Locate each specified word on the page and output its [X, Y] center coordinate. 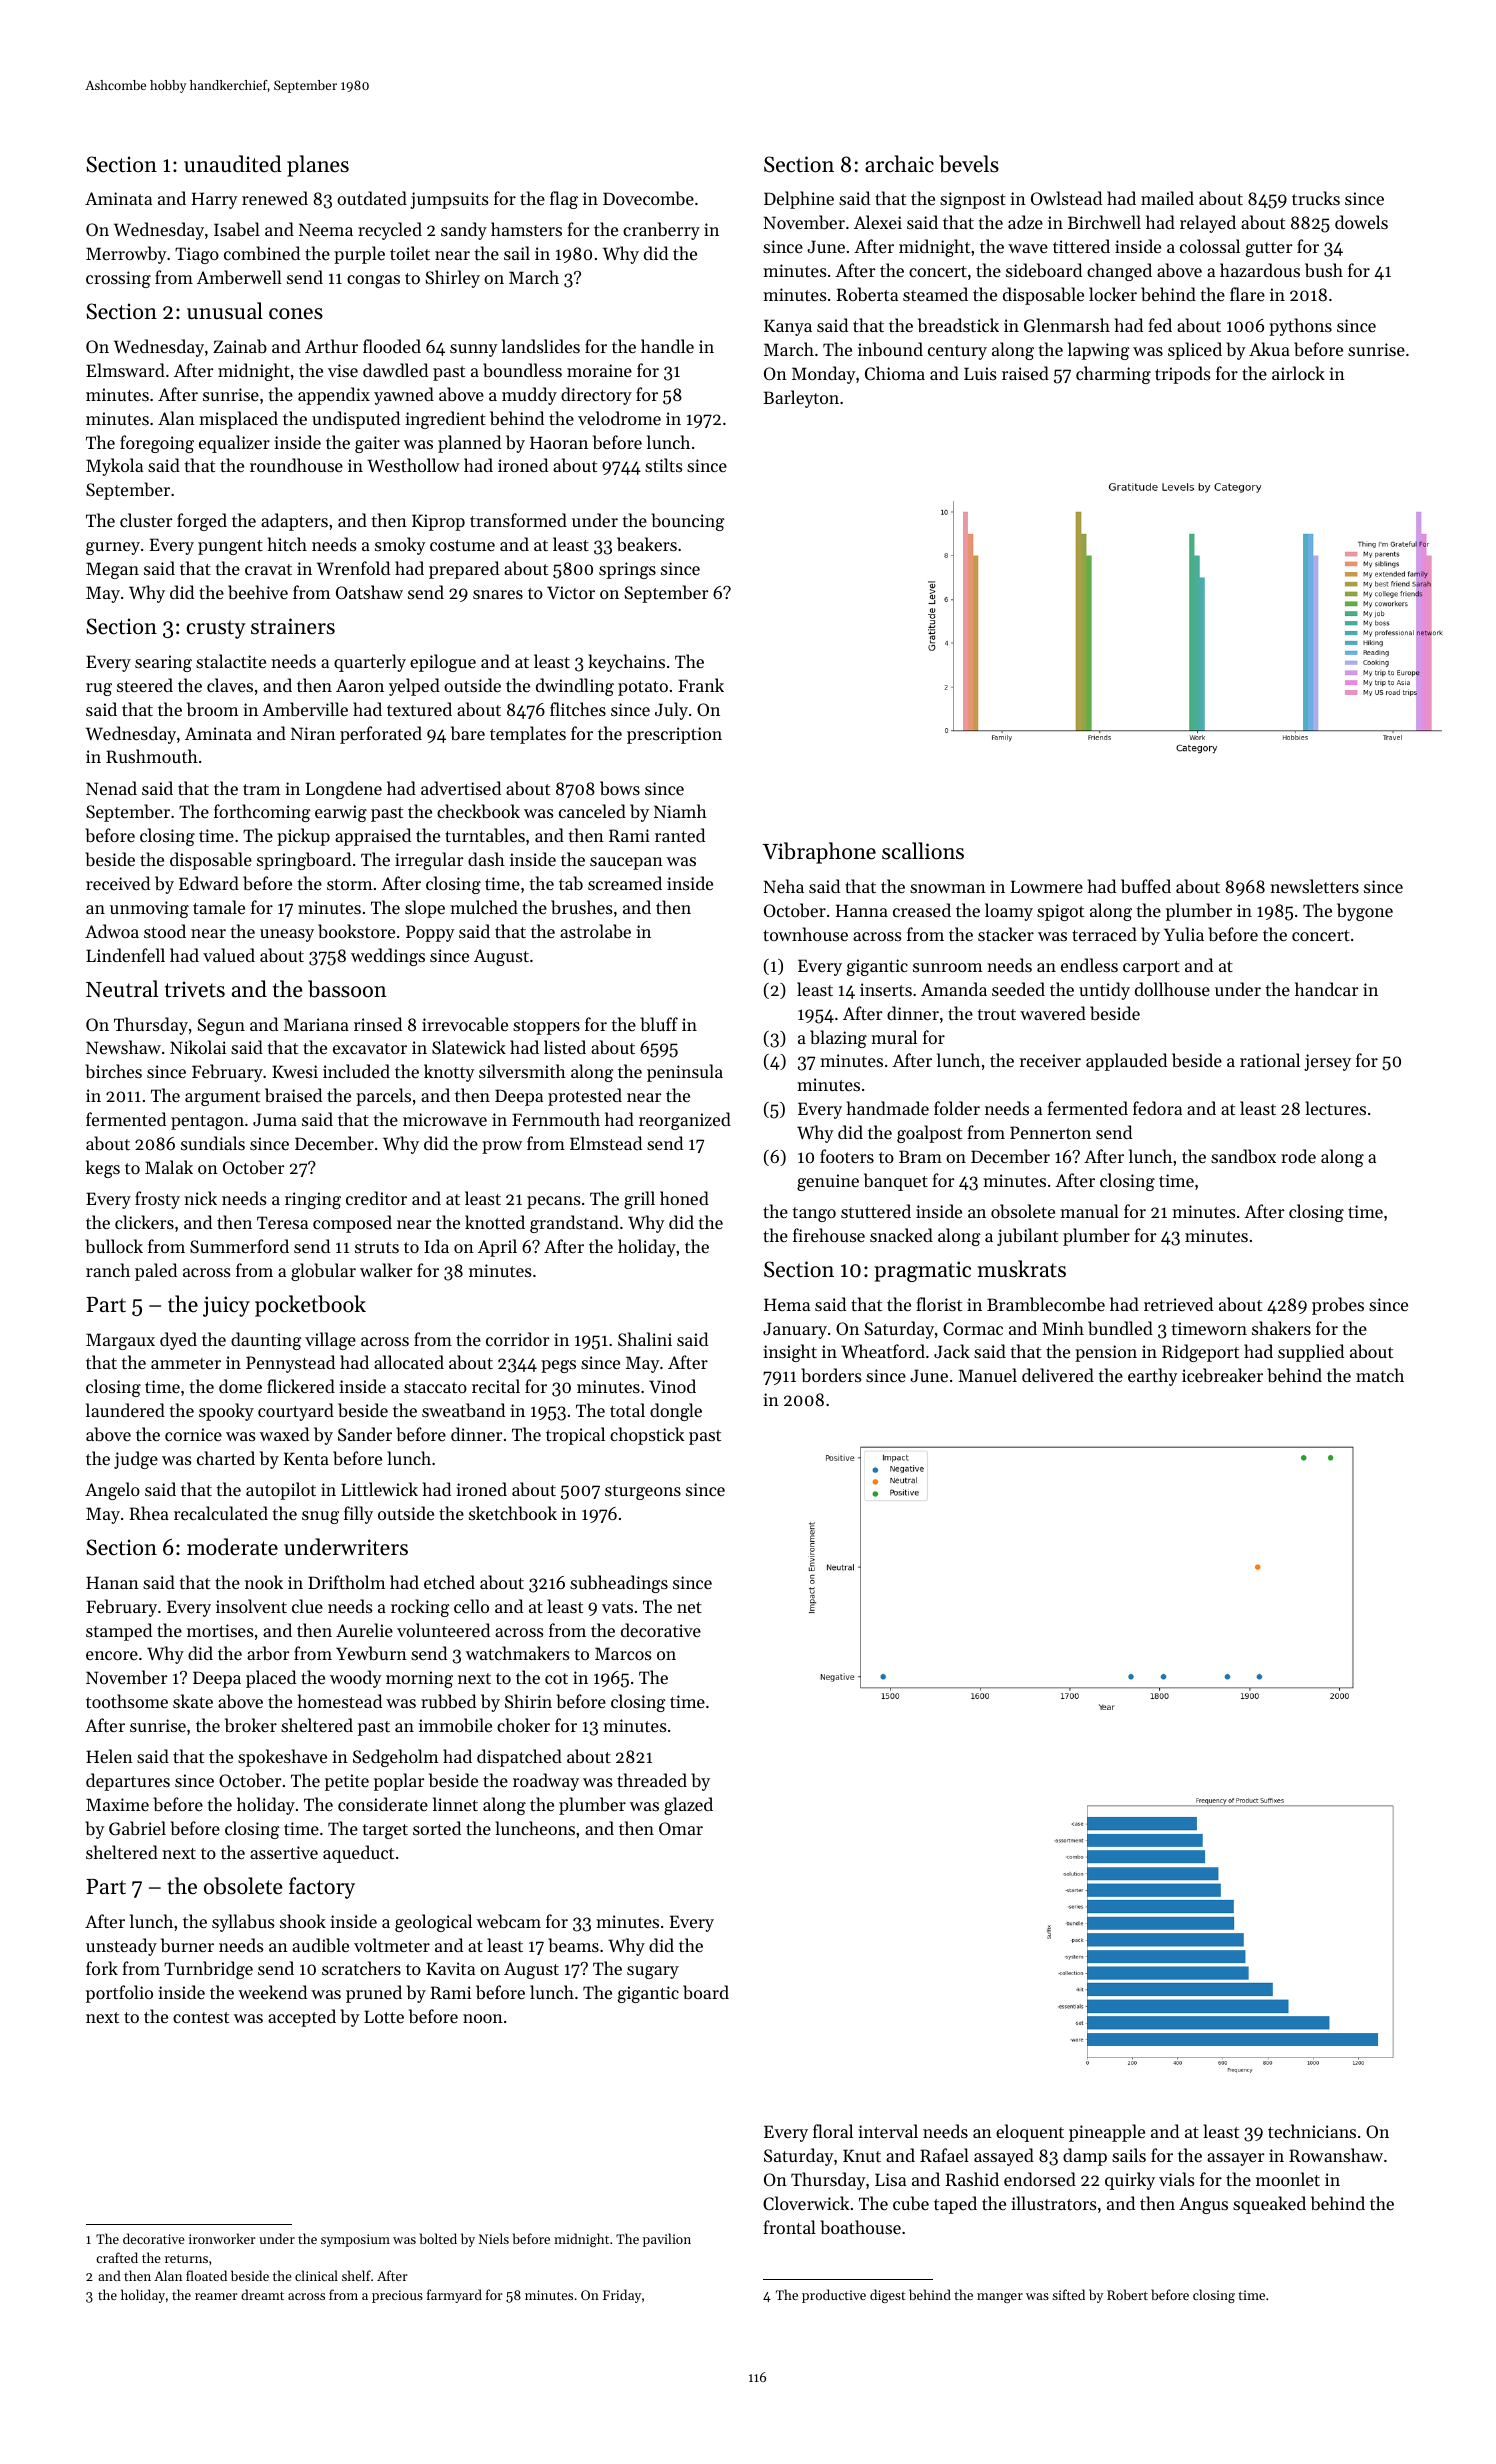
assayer [1235, 2159]
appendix [334, 396]
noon [483, 2018]
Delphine [799, 200]
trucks [1316, 198]
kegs [103, 1169]
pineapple [1107, 2133]
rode [1298, 1156]
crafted [117, 2257]
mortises [220, 1630]
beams [573, 1945]
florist [939, 1304]
